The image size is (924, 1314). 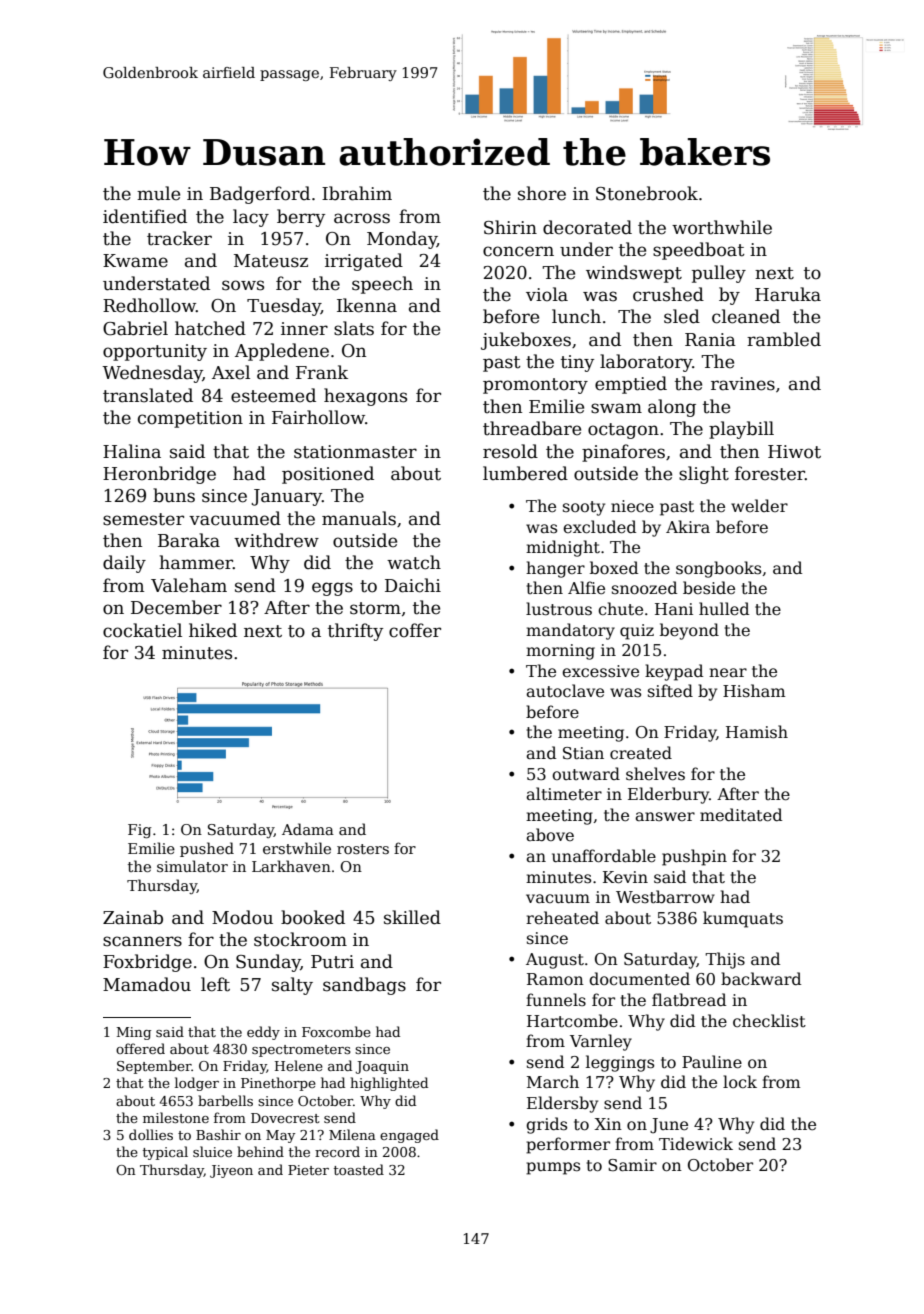 I want to click on Valeham, so click(x=189, y=585).
